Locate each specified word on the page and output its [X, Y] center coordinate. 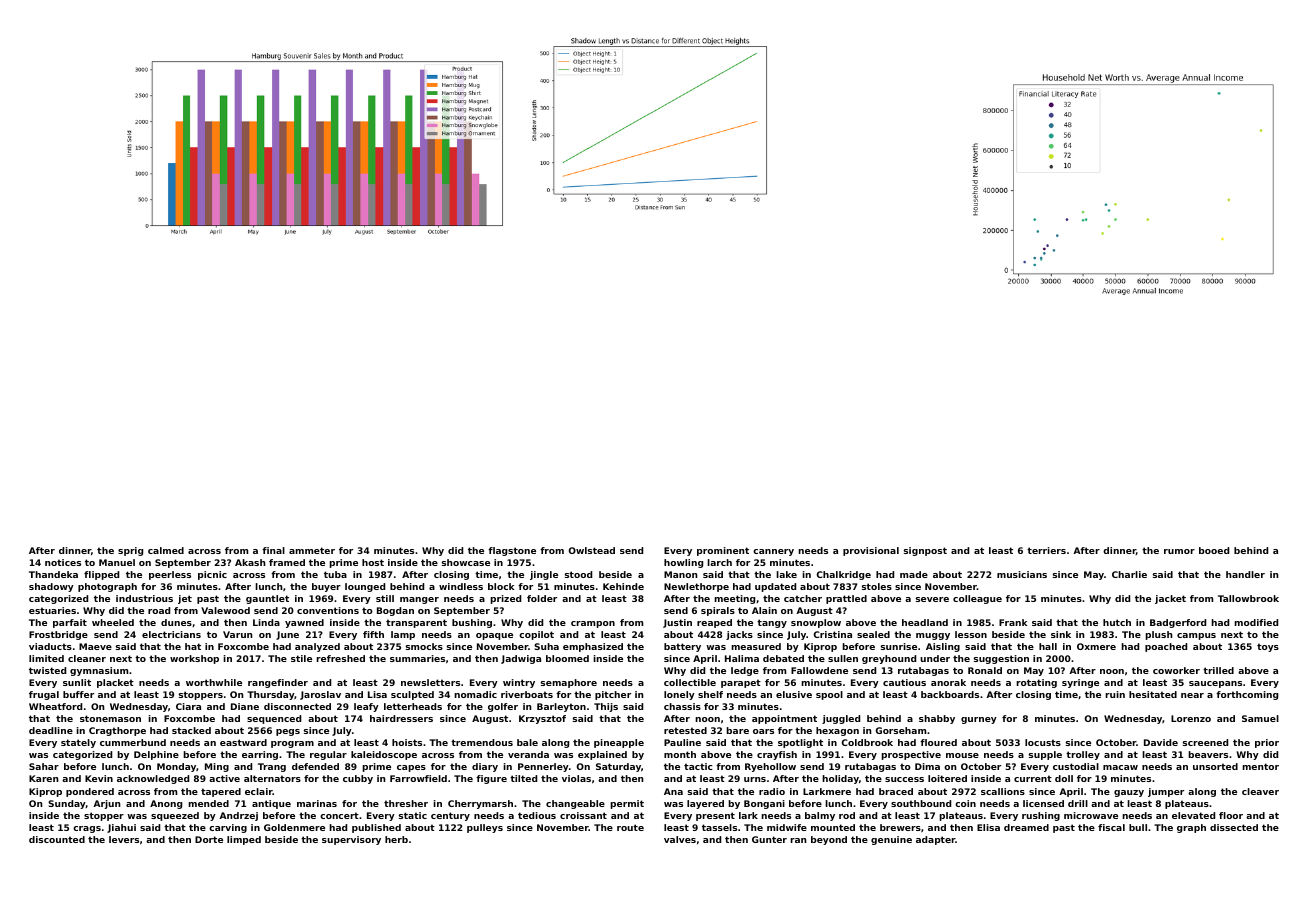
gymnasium [99, 671]
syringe [1080, 683]
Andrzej [238, 816]
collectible [690, 682]
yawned [304, 623]
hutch [1117, 622]
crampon [593, 624]
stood [578, 574]
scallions [1003, 791]
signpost [925, 551]
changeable [575, 804]
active [224, 778]
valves [680, 839]
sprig [130, 551]
